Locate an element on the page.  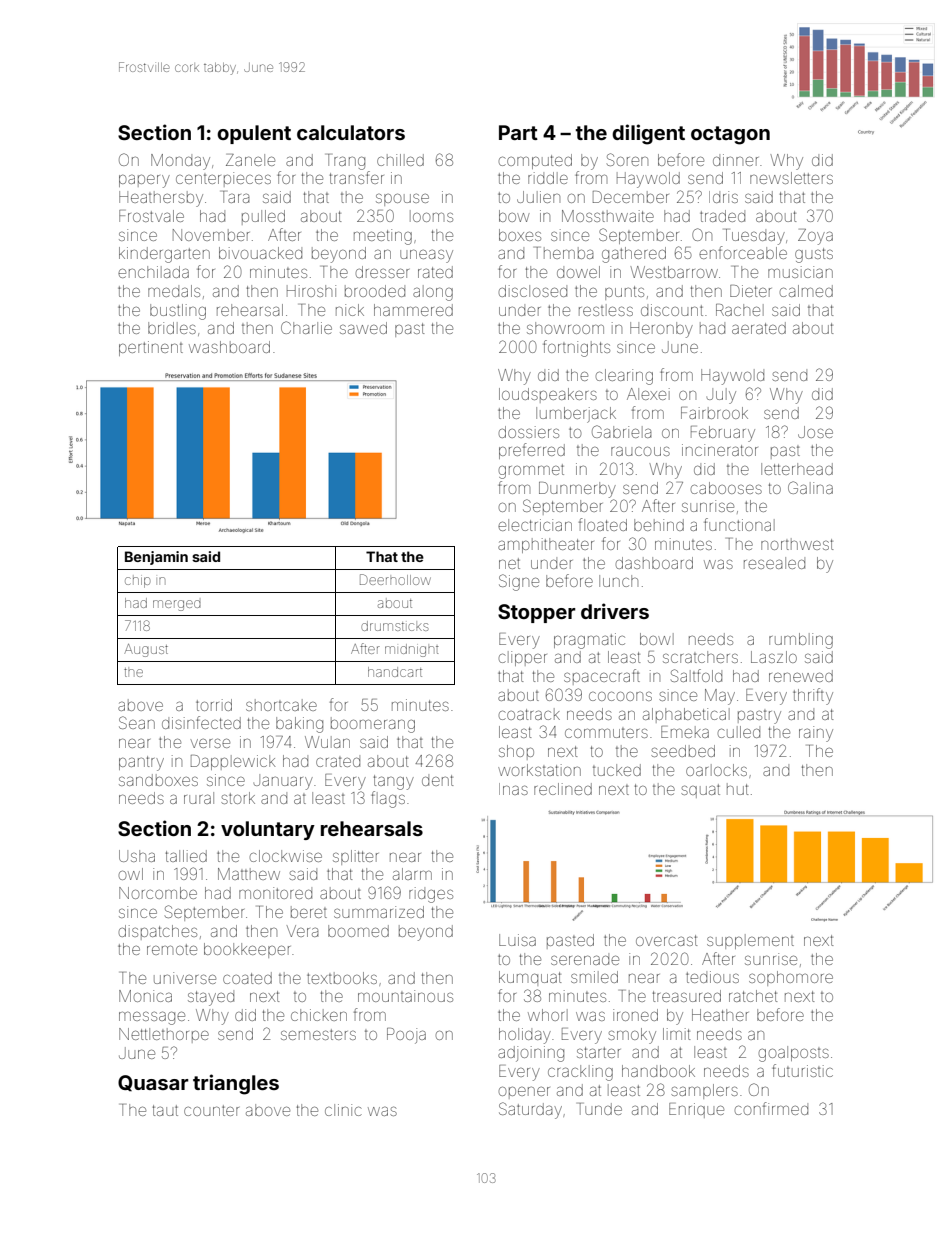
message is located at coordinates (152, 1018).
